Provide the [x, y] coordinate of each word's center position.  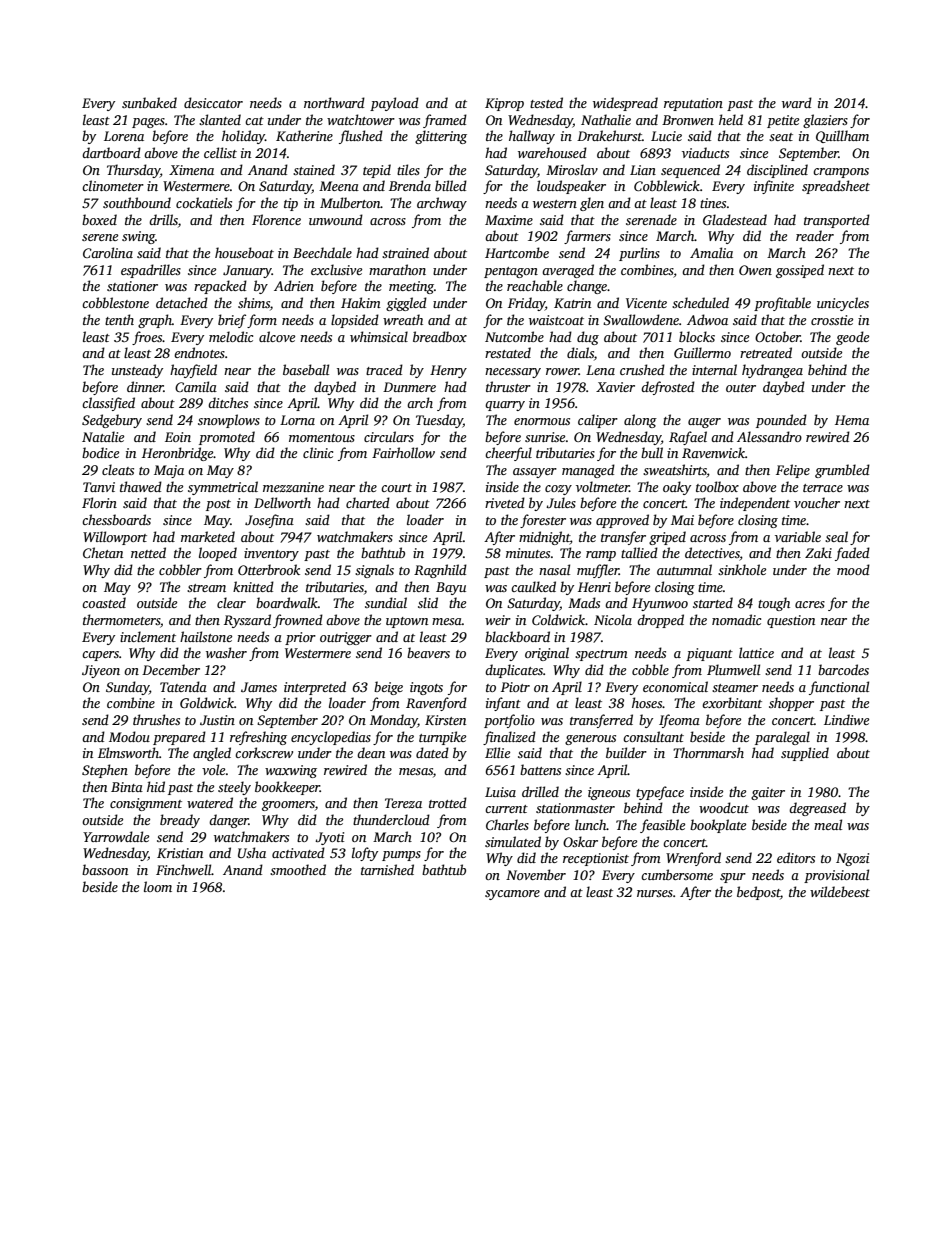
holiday [243, 137]
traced [384, 369]
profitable [782, 304]
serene [100, 237]
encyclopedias [331, 738]
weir [498, 620]
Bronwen [688, 120]
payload [394, 104]
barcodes [843, 669]
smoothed [298, 869]
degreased [817, 809]
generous [590, 740]
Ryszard [247, 621]
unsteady [137, 371]
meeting [411, 287]
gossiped [800, 271]
